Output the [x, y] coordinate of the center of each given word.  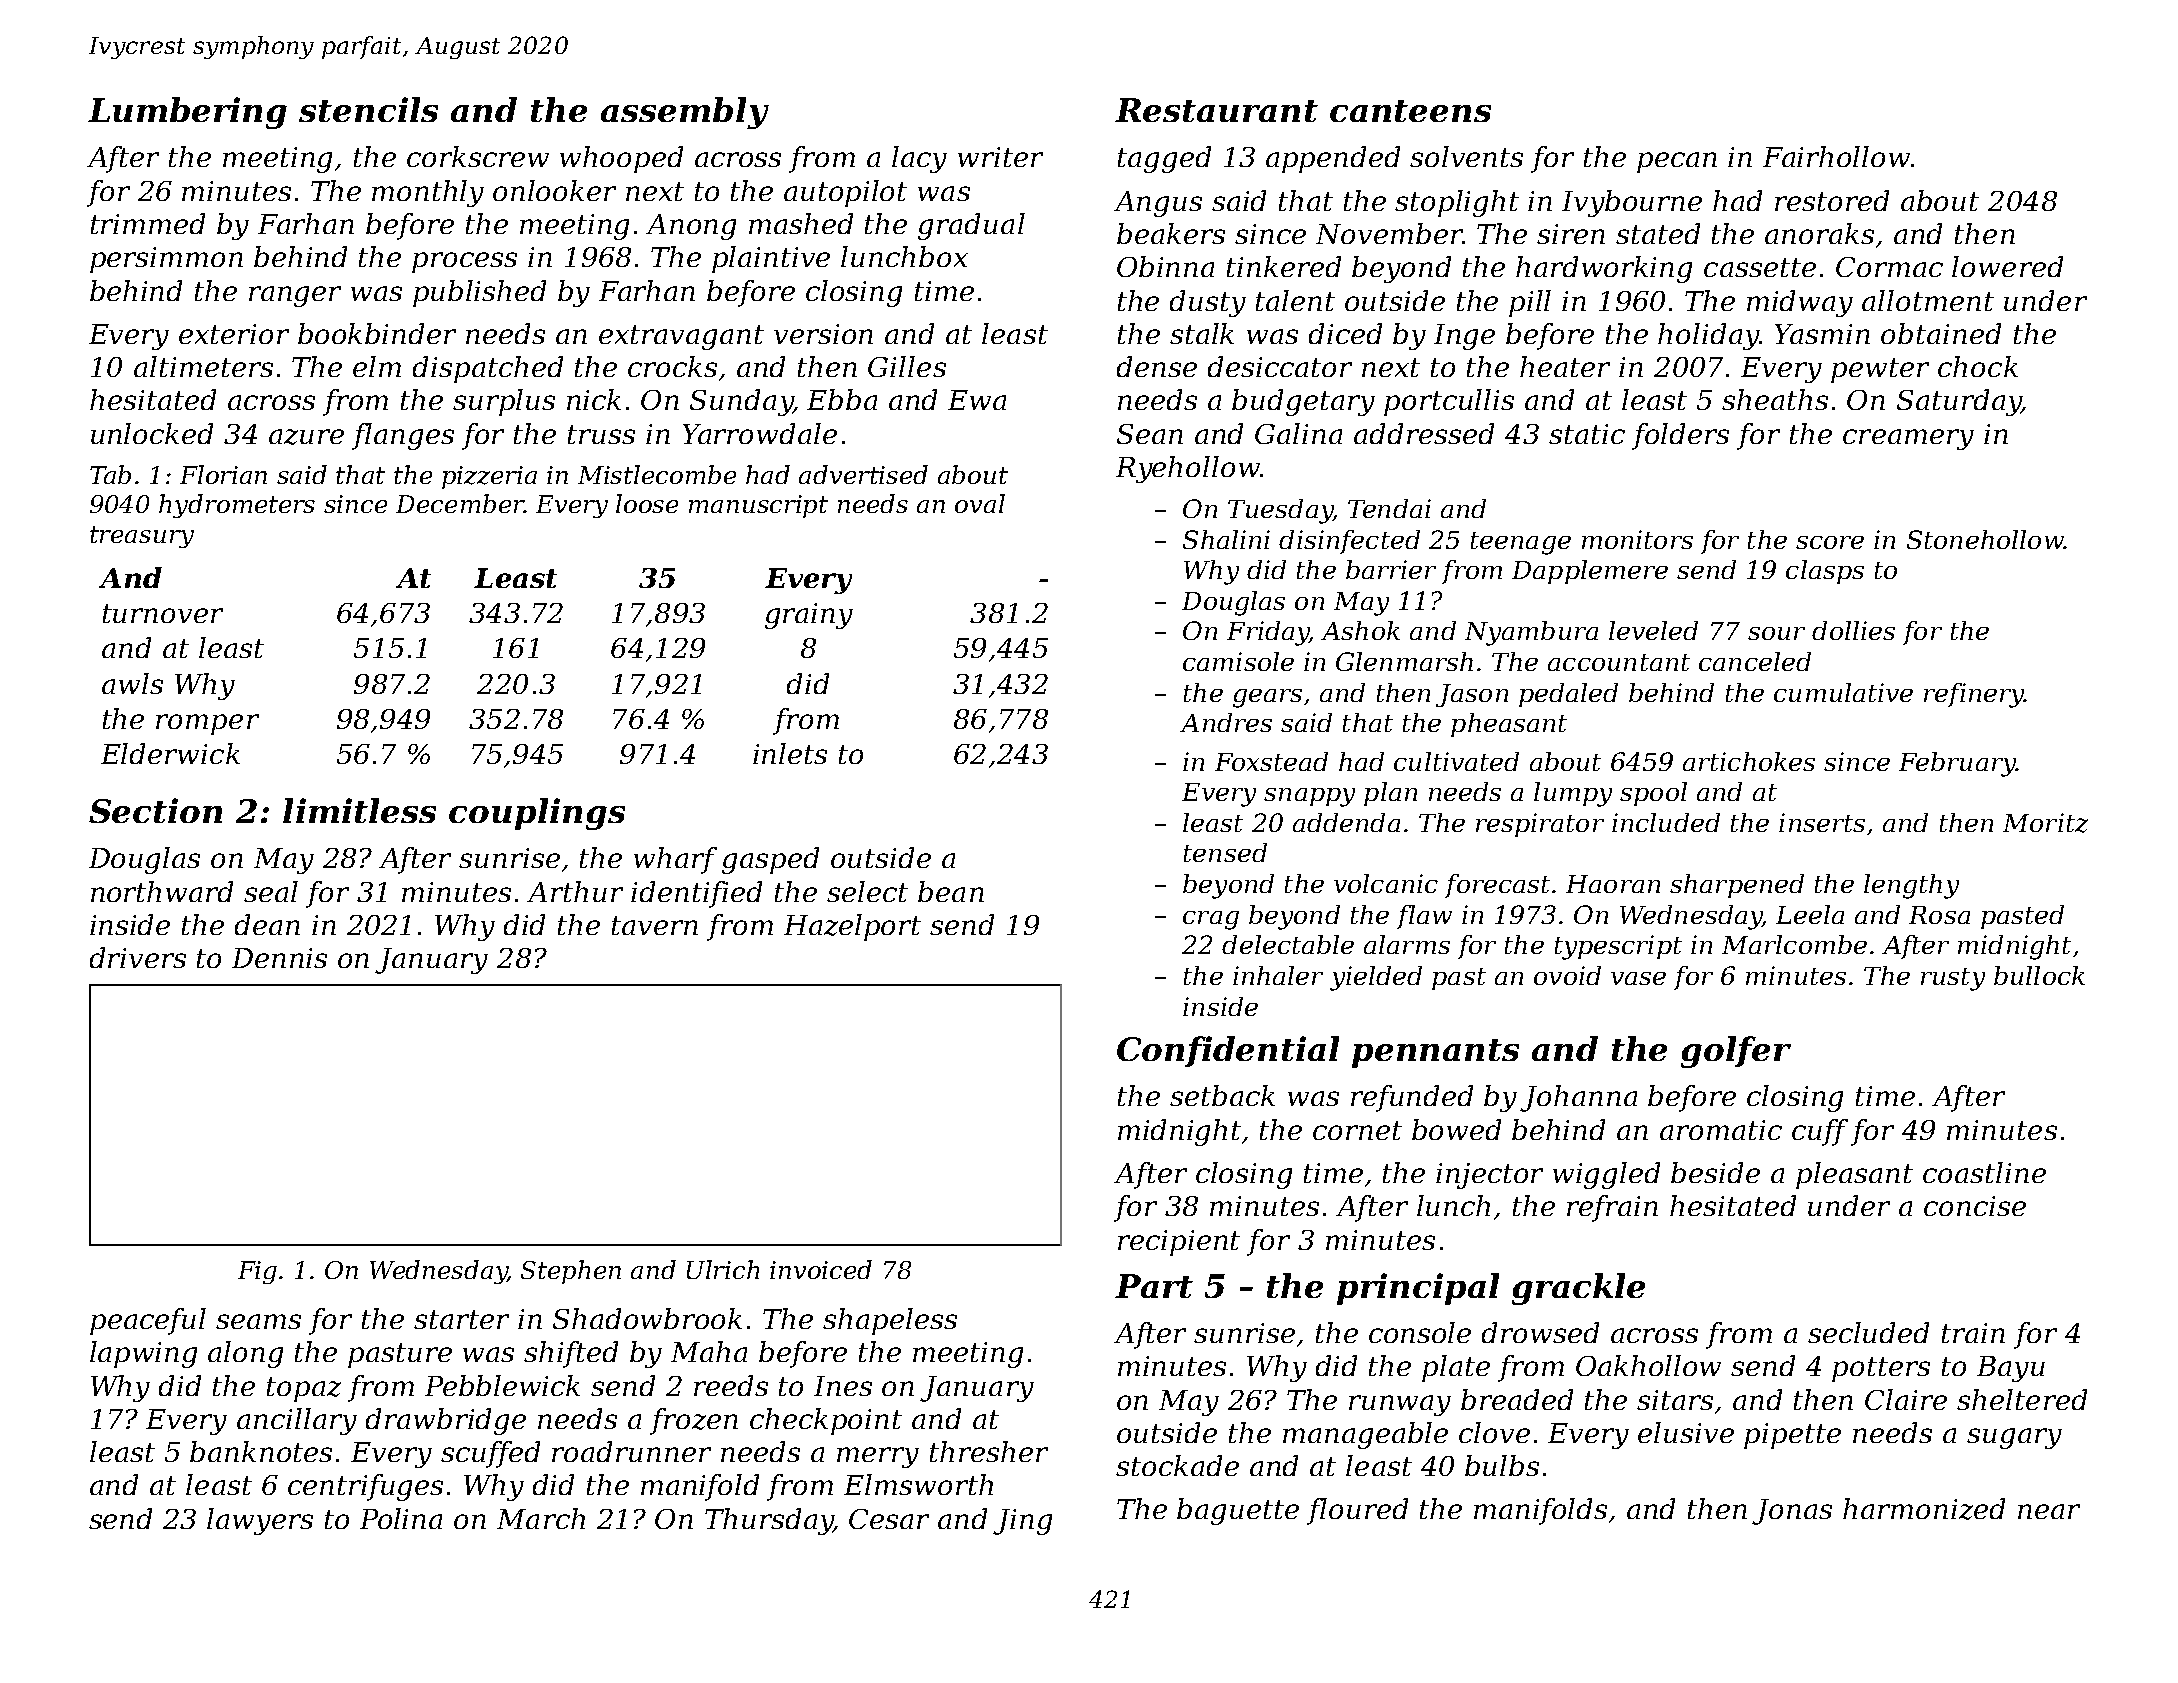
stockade [1177, 1465]
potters [1881, 1369]
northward [162, 891]
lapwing [143, 1354]
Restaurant [1216, 110]
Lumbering [187, 113]
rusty [1953, 979]
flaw [1424, 917]
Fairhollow [1836, 156]
